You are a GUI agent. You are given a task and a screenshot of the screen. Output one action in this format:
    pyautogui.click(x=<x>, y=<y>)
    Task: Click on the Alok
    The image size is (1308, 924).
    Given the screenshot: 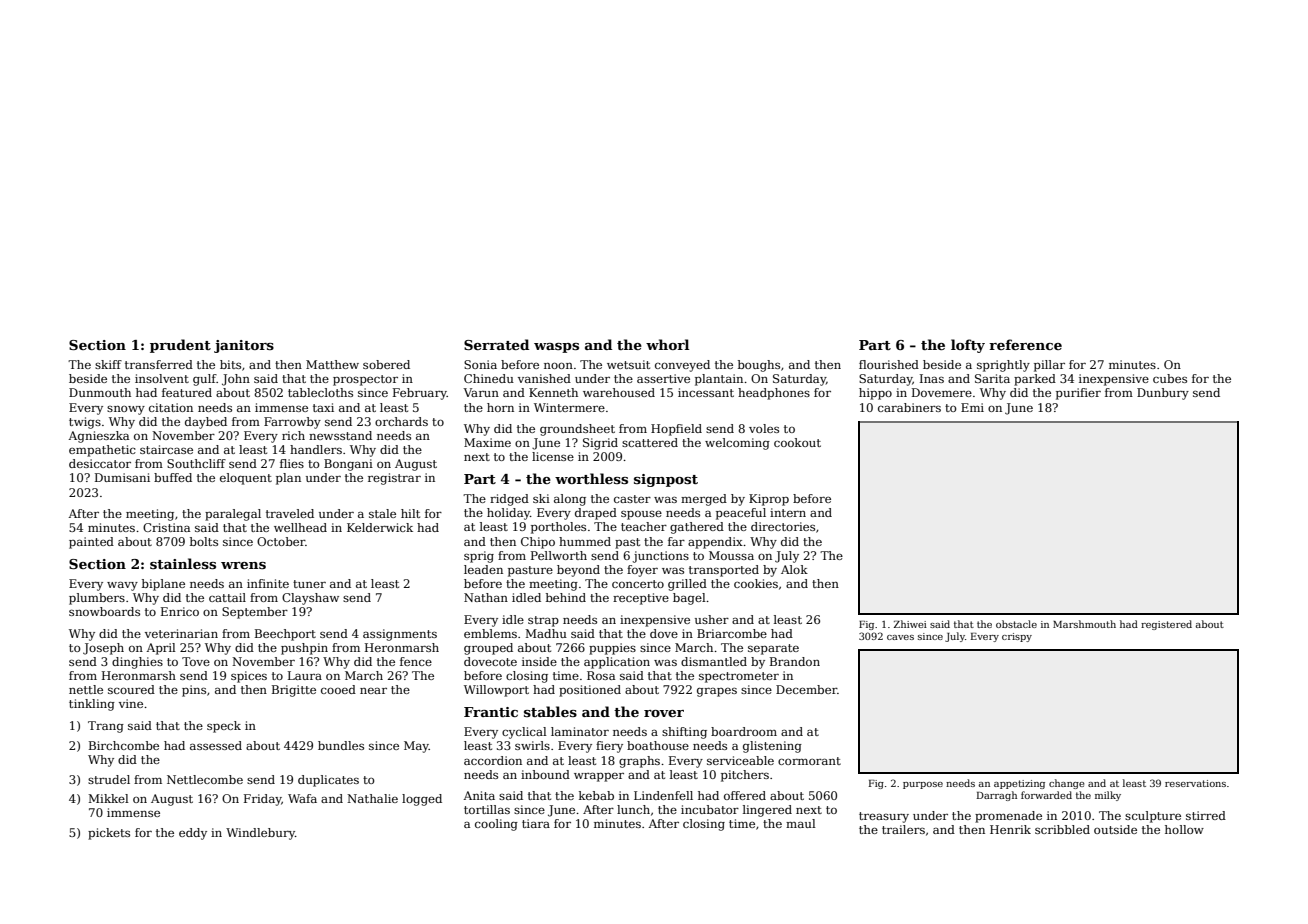 What is the action you would take?
    pyautogui.click(x=794, y=569)
